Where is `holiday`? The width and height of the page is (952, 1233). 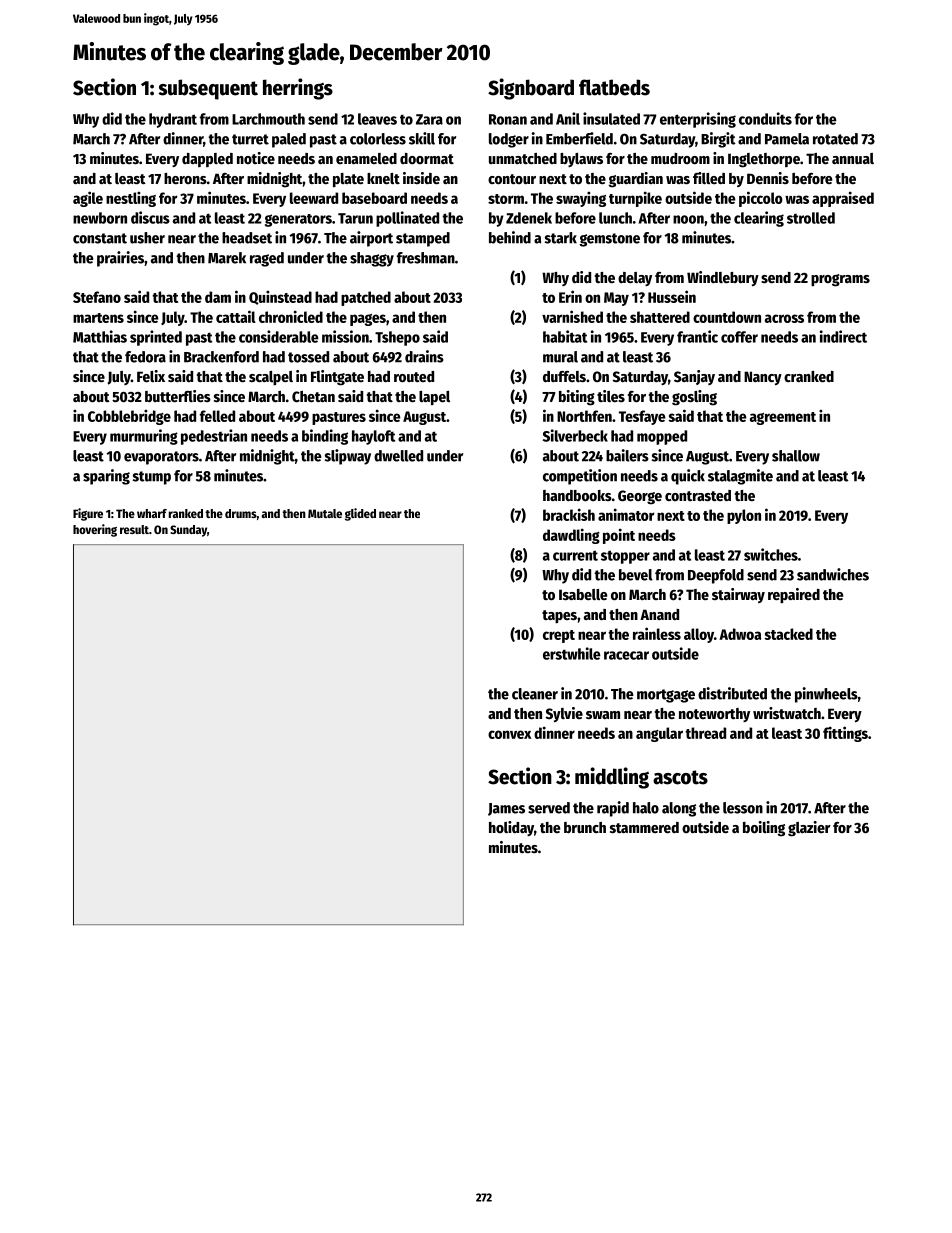 holiday is located at coordinates (511, 828).
